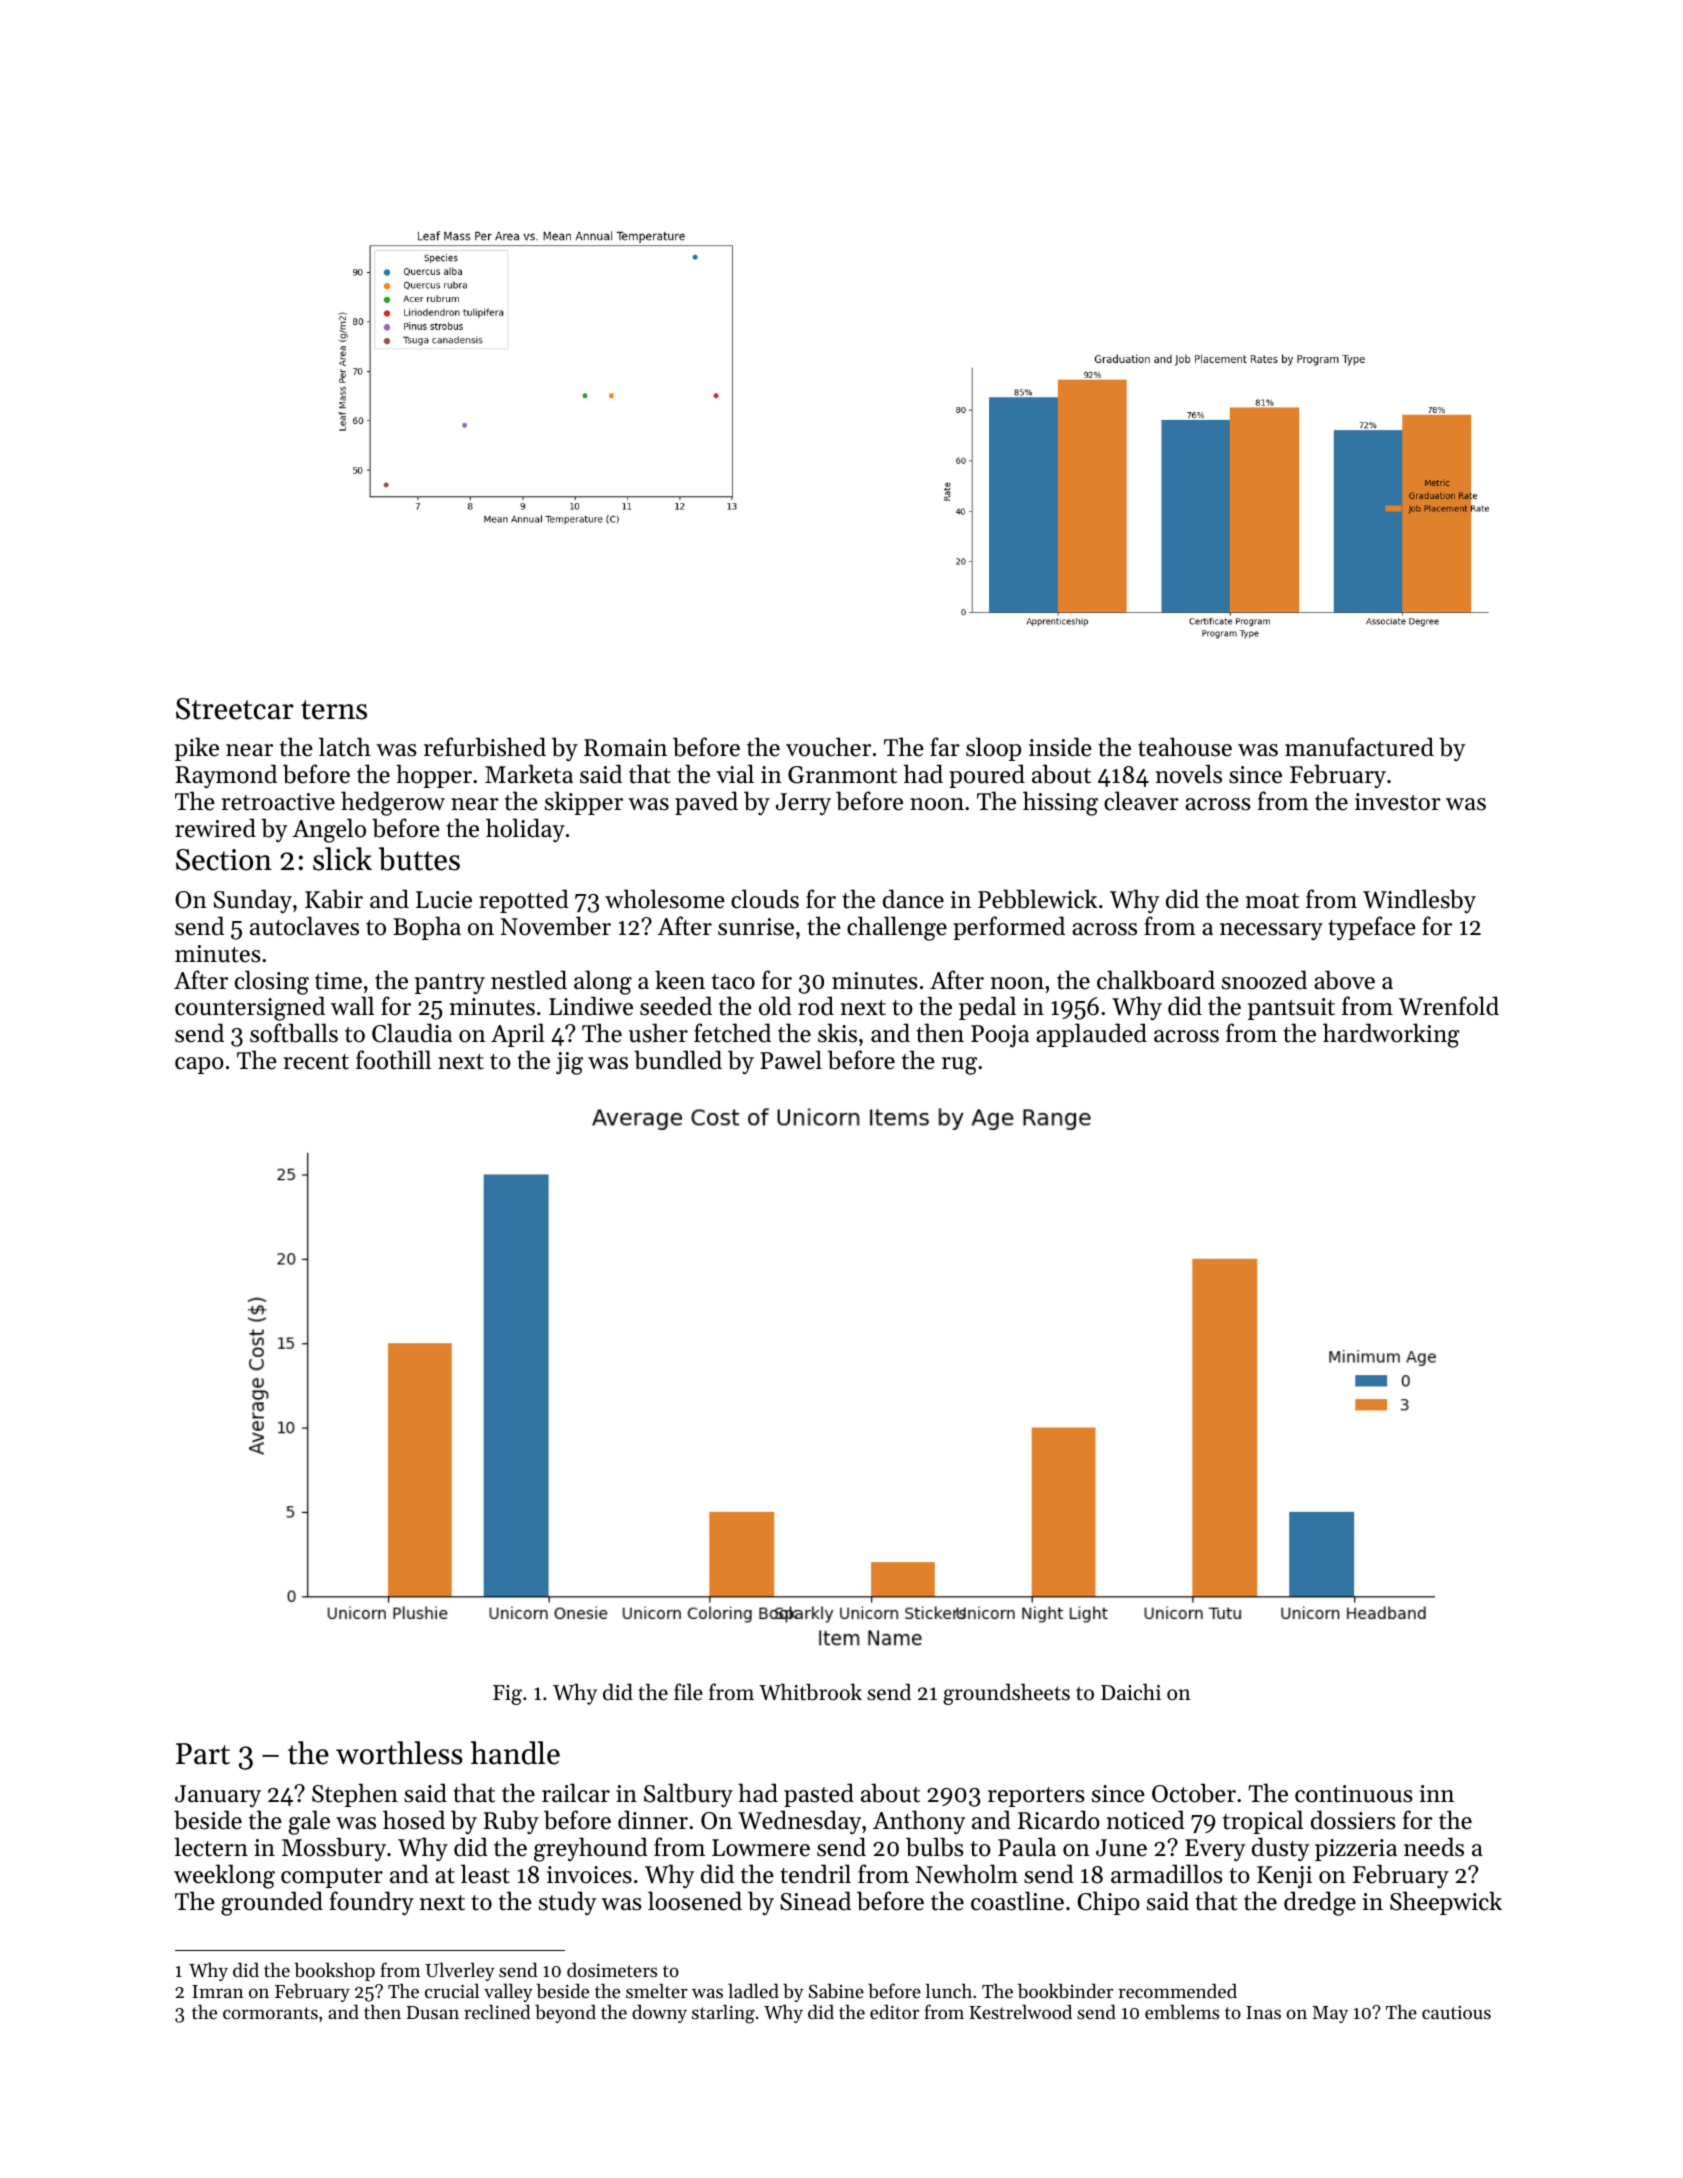 Image resolution: width=1683 pixels, height=2178 pixels. Describe the element at coordinates (1391, 1035) in the screenshot. I see `hardworking` at that location.
